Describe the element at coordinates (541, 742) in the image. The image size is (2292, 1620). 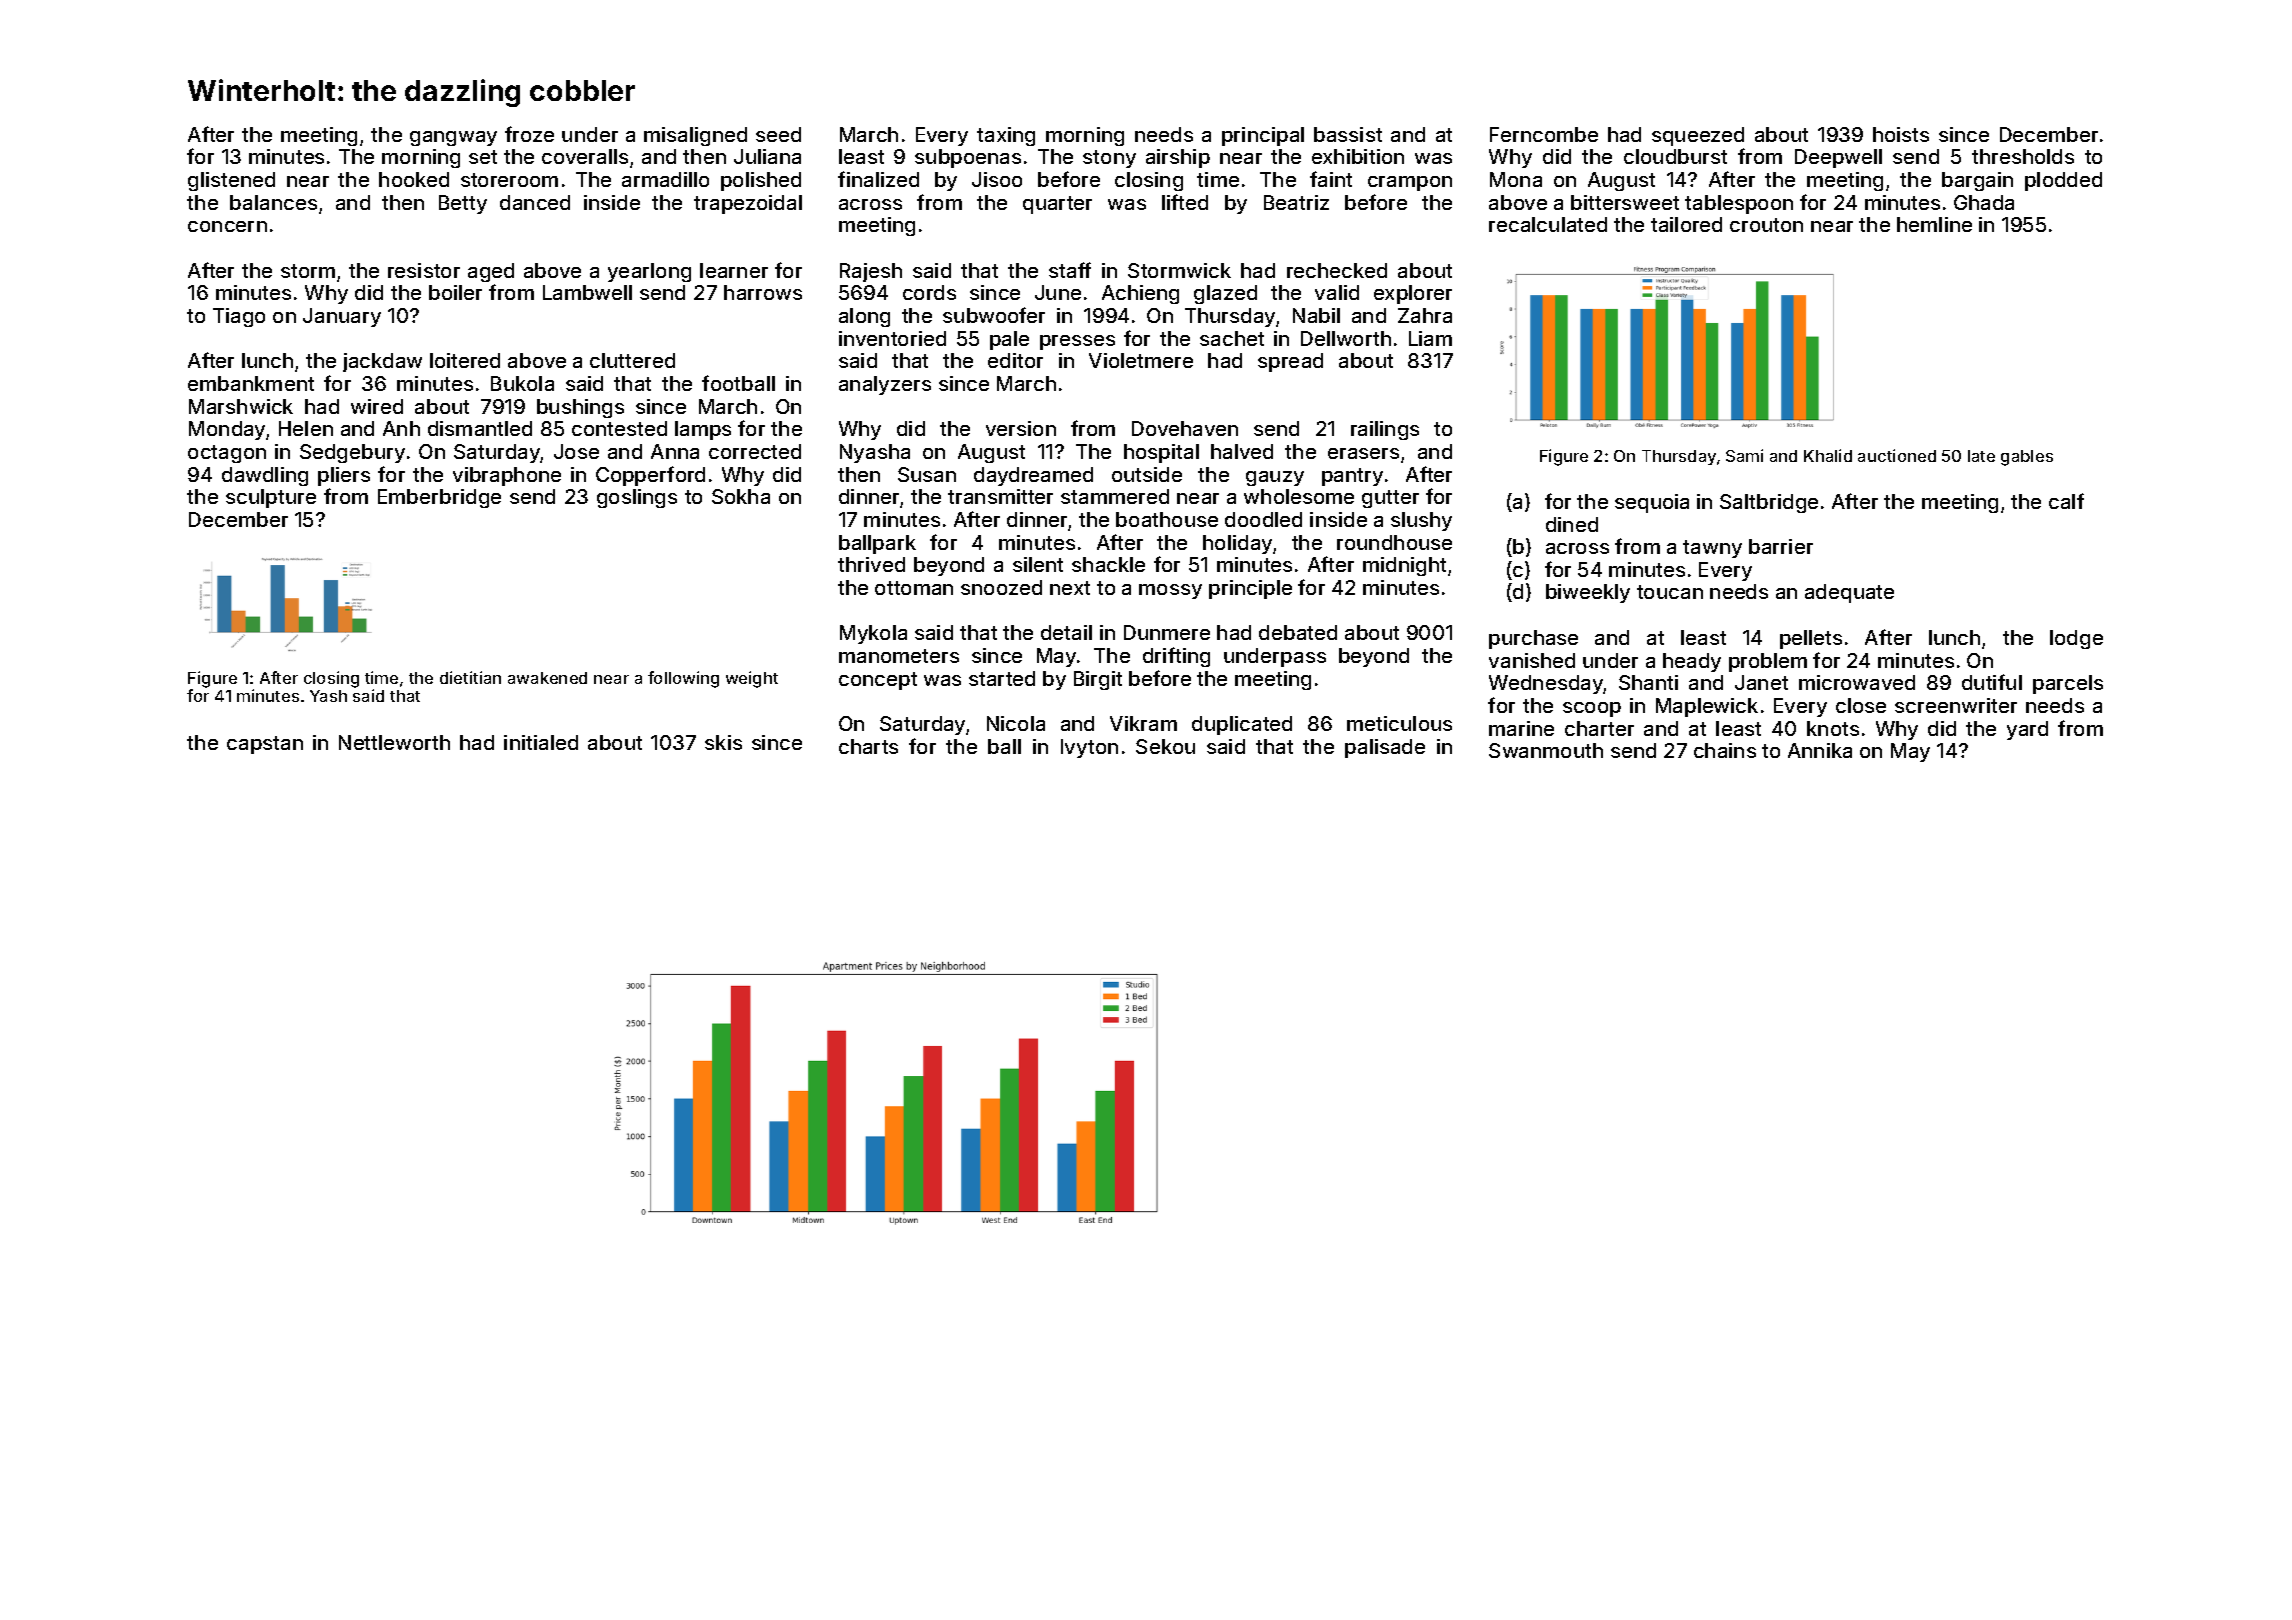
I see `initialed` at that location.
